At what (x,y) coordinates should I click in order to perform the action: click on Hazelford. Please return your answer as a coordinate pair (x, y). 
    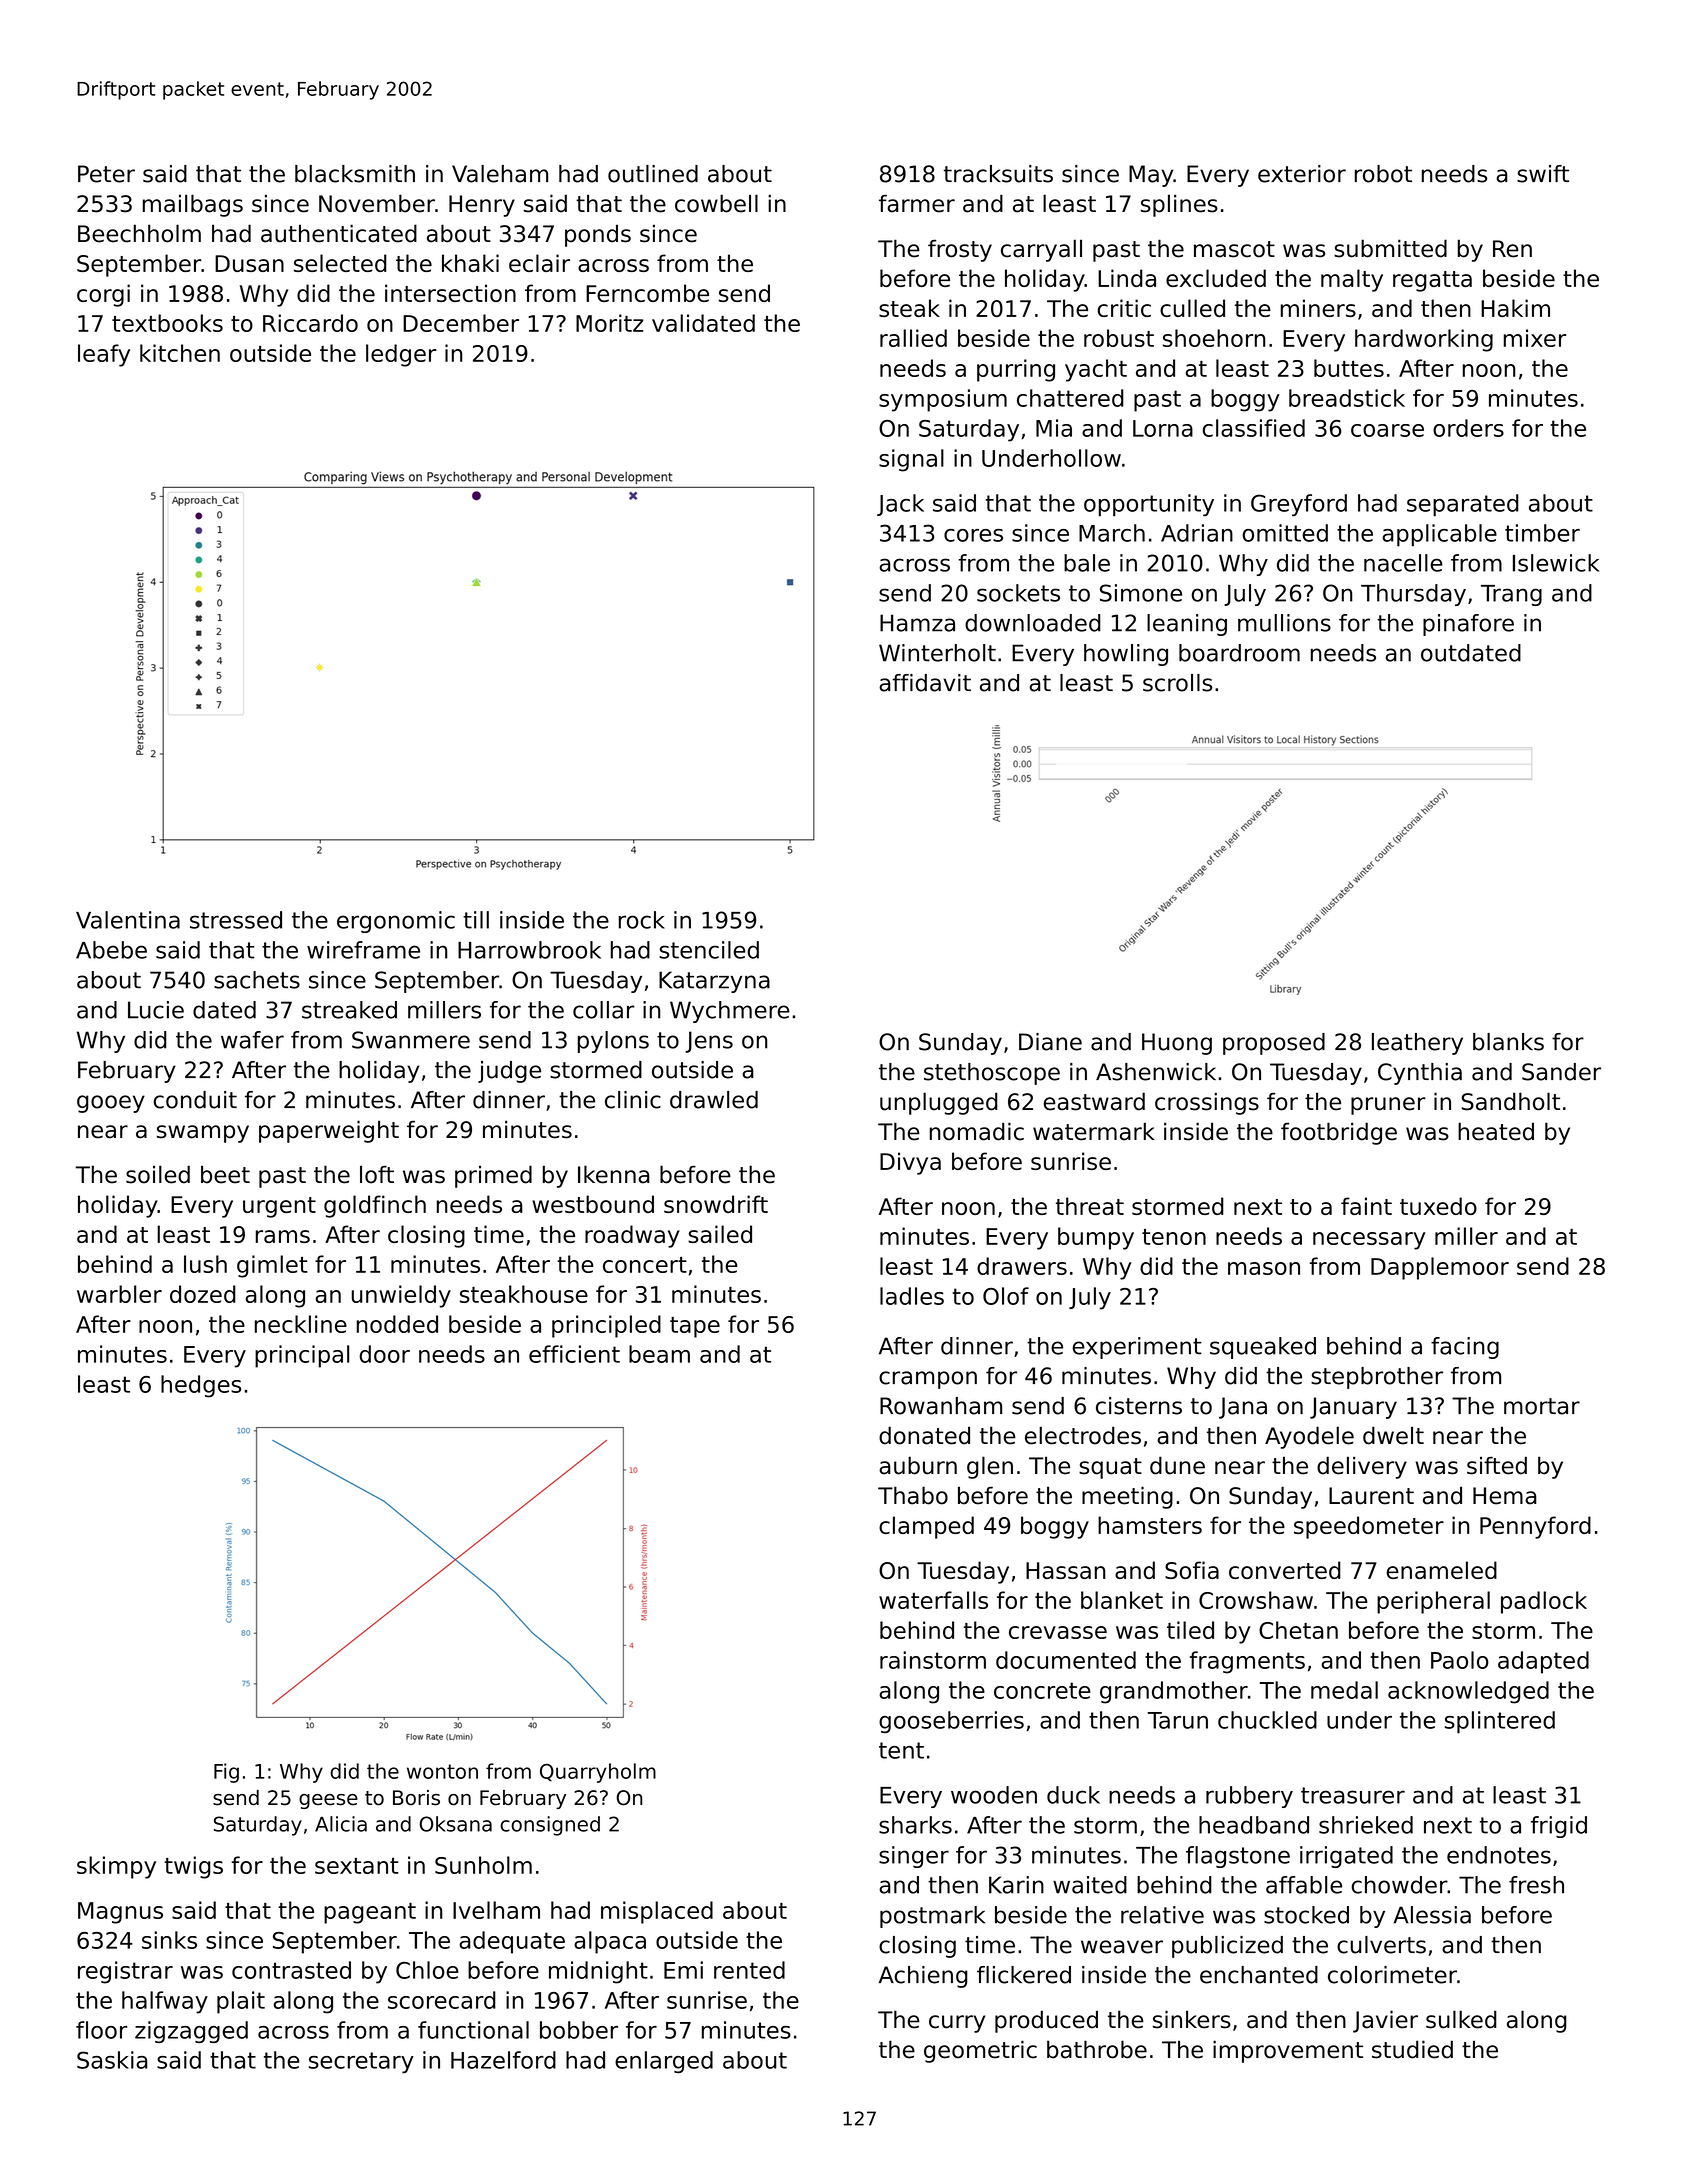
    Looking at the image, I should click on (503, 2060).
